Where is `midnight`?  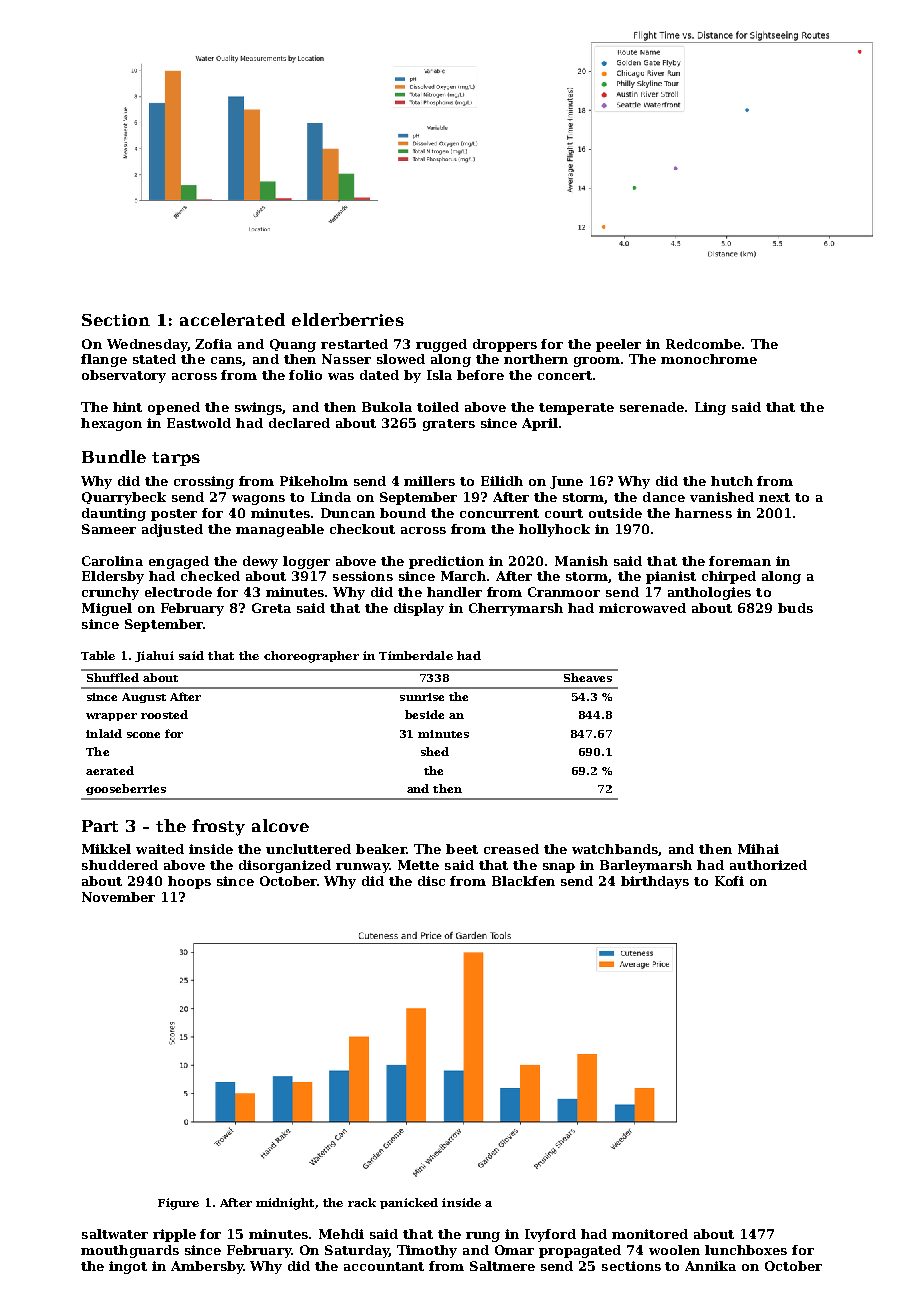
midnight is located at coordinates (285, 1204).
